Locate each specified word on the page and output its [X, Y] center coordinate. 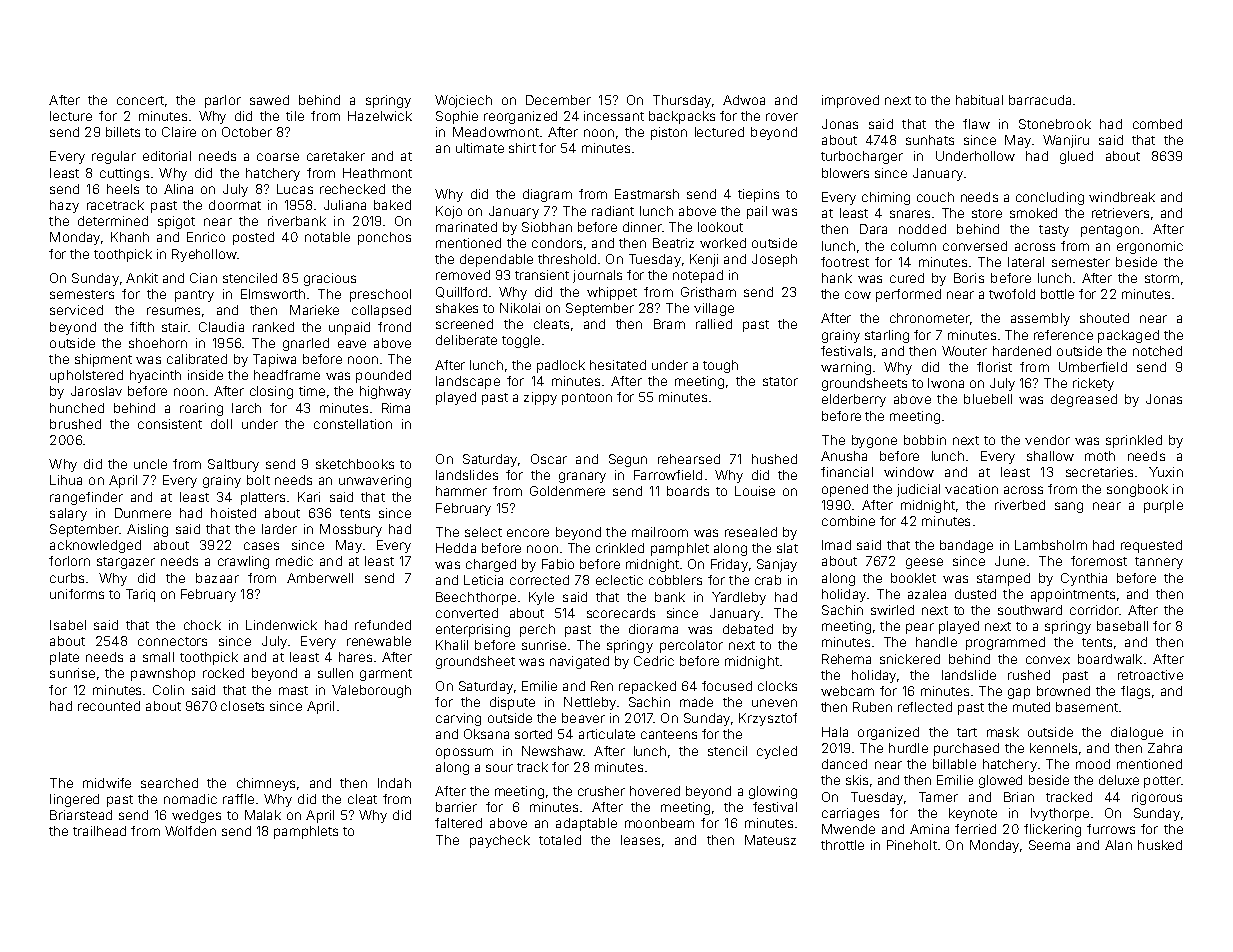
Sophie [457, 117]
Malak [263, 815]
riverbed [1020, 505]
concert [140, 100]
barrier [456, 807]
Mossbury [351, 530]
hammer [461, 491]
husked [1160, 845]
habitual [979, 100]
